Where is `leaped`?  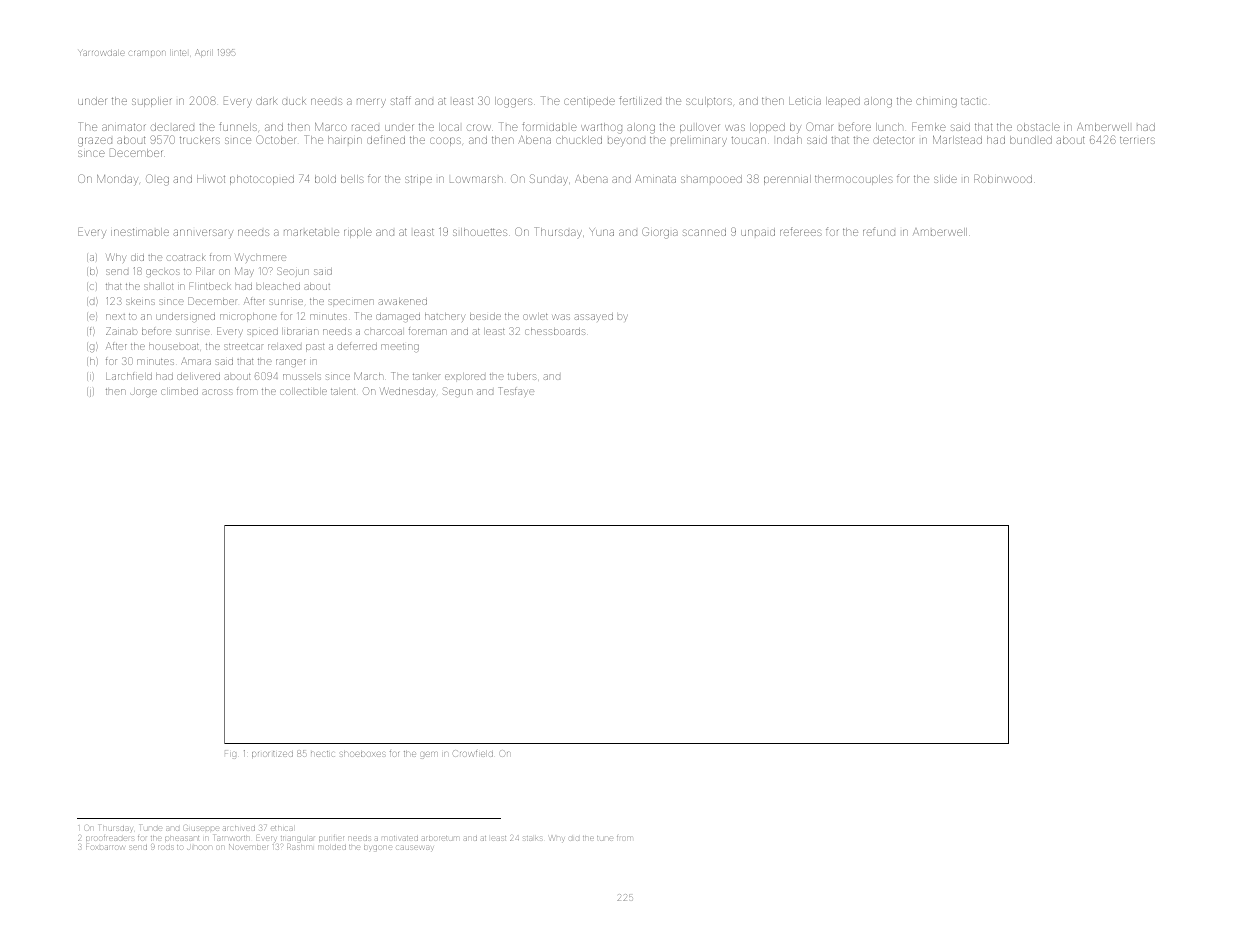
leaped is located at coordinates (843, 102).
